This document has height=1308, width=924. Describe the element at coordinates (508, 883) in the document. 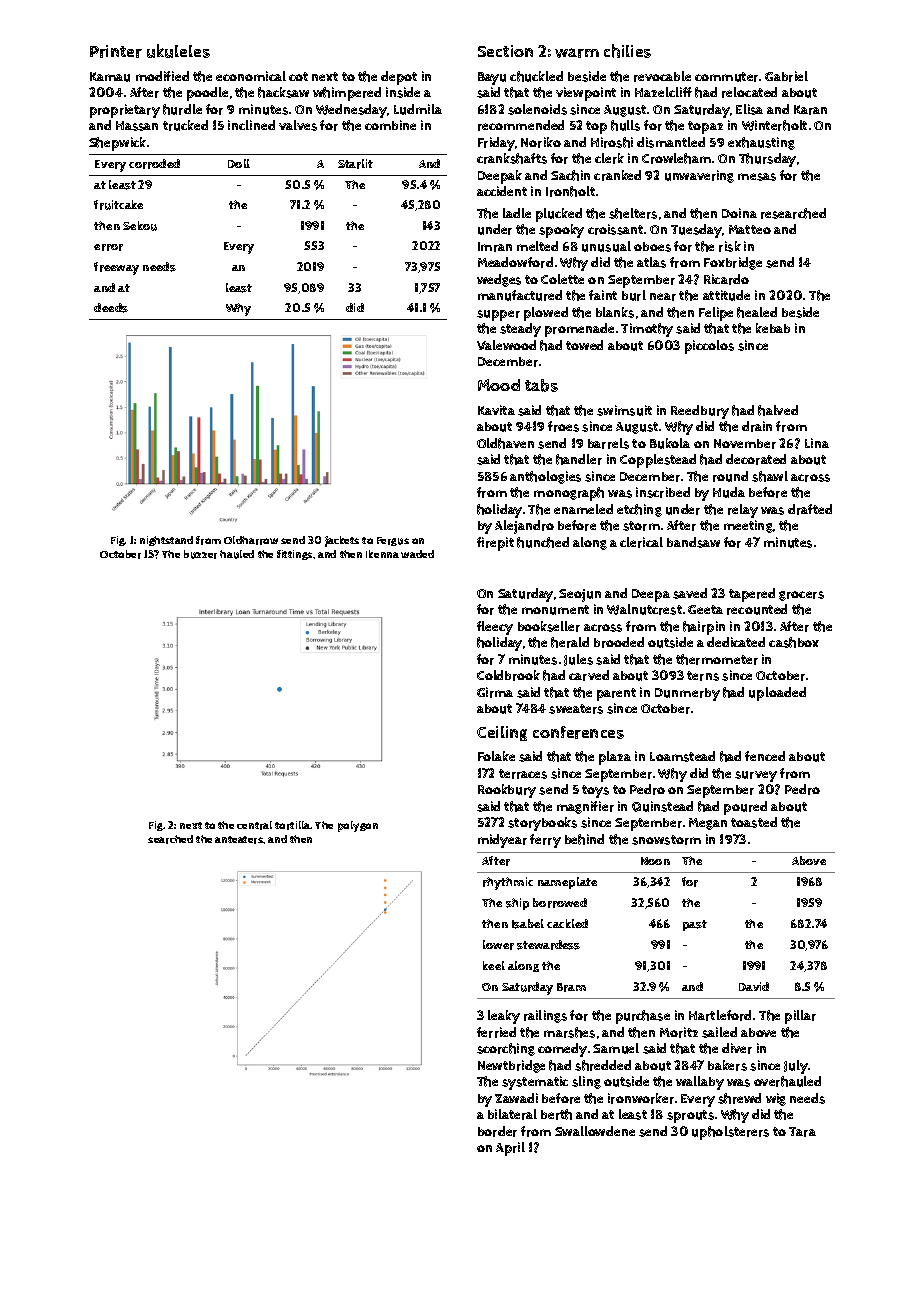

I see `rhythmic` at that location.
